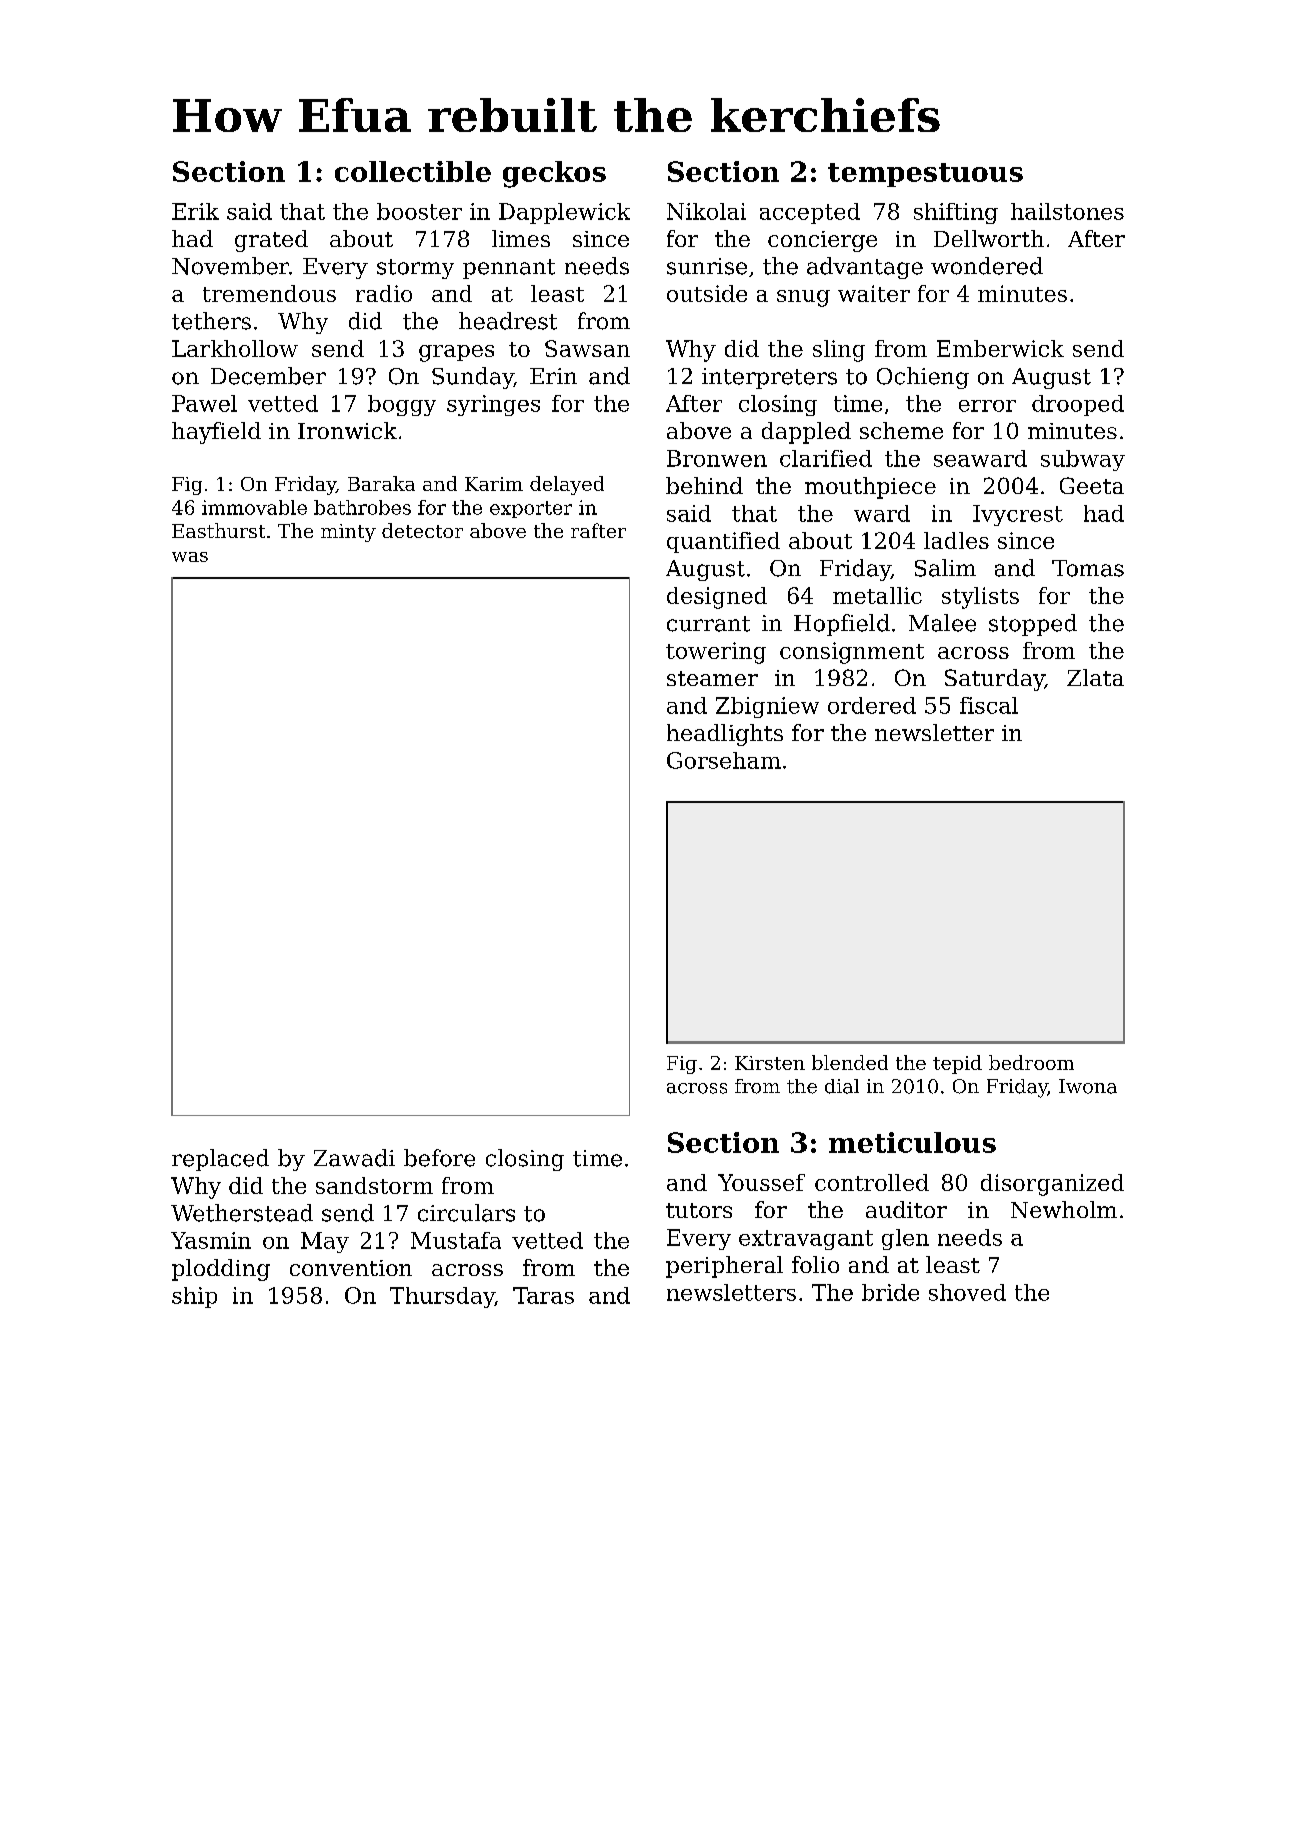 Image resolution: width=1296 pixels, height=1833 pixels. Describe the element at coordinates (1095, 677) in the page. I see `Zlata` at that location.
